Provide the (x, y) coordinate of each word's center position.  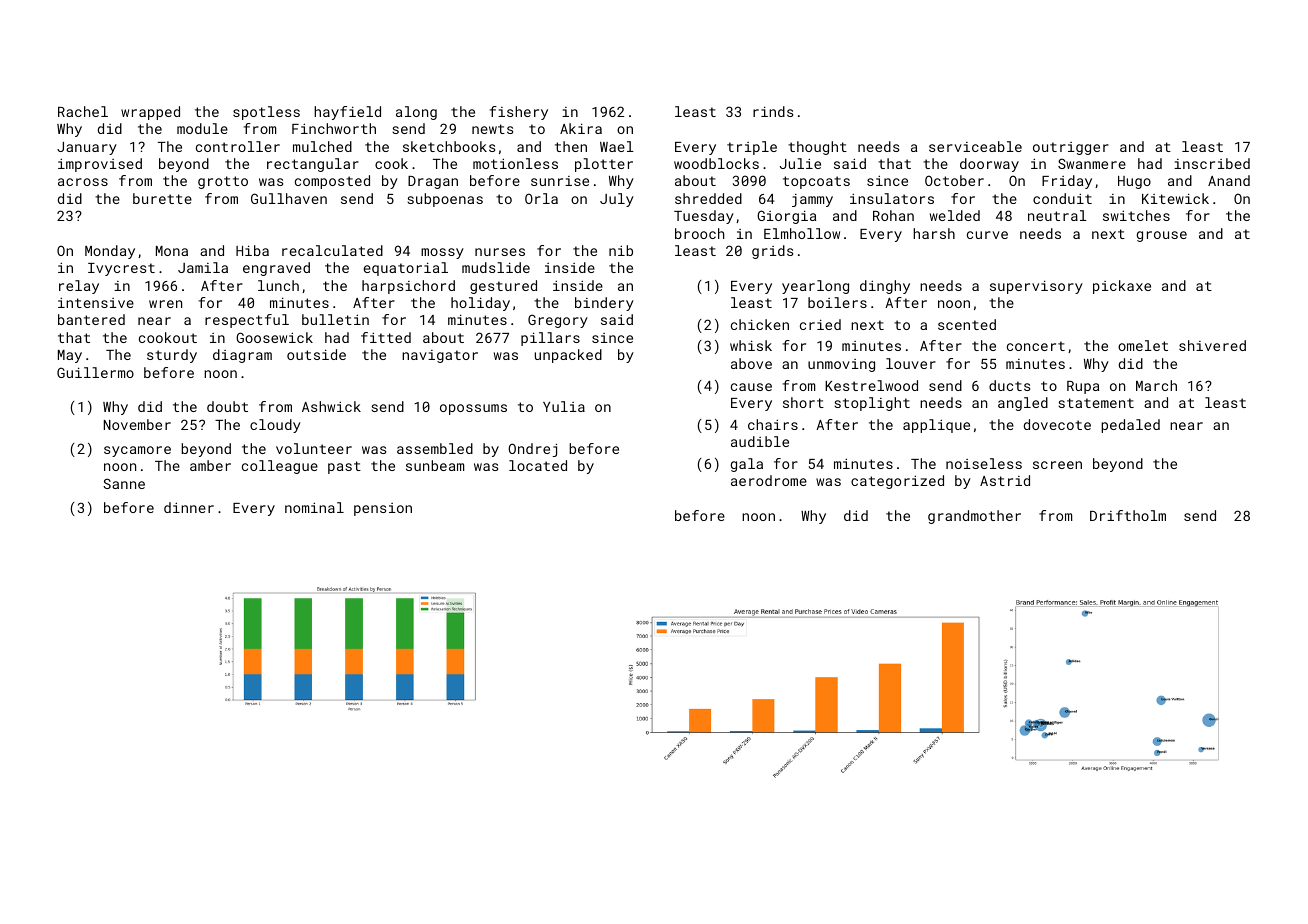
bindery (604, 304)
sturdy (172, 356)
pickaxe (1122, 287)
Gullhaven (289, 198)
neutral (1057, 215)
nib (621, 250)
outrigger (1071, 148)
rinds (773, 111)
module (202, 128)
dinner (189, 507)
